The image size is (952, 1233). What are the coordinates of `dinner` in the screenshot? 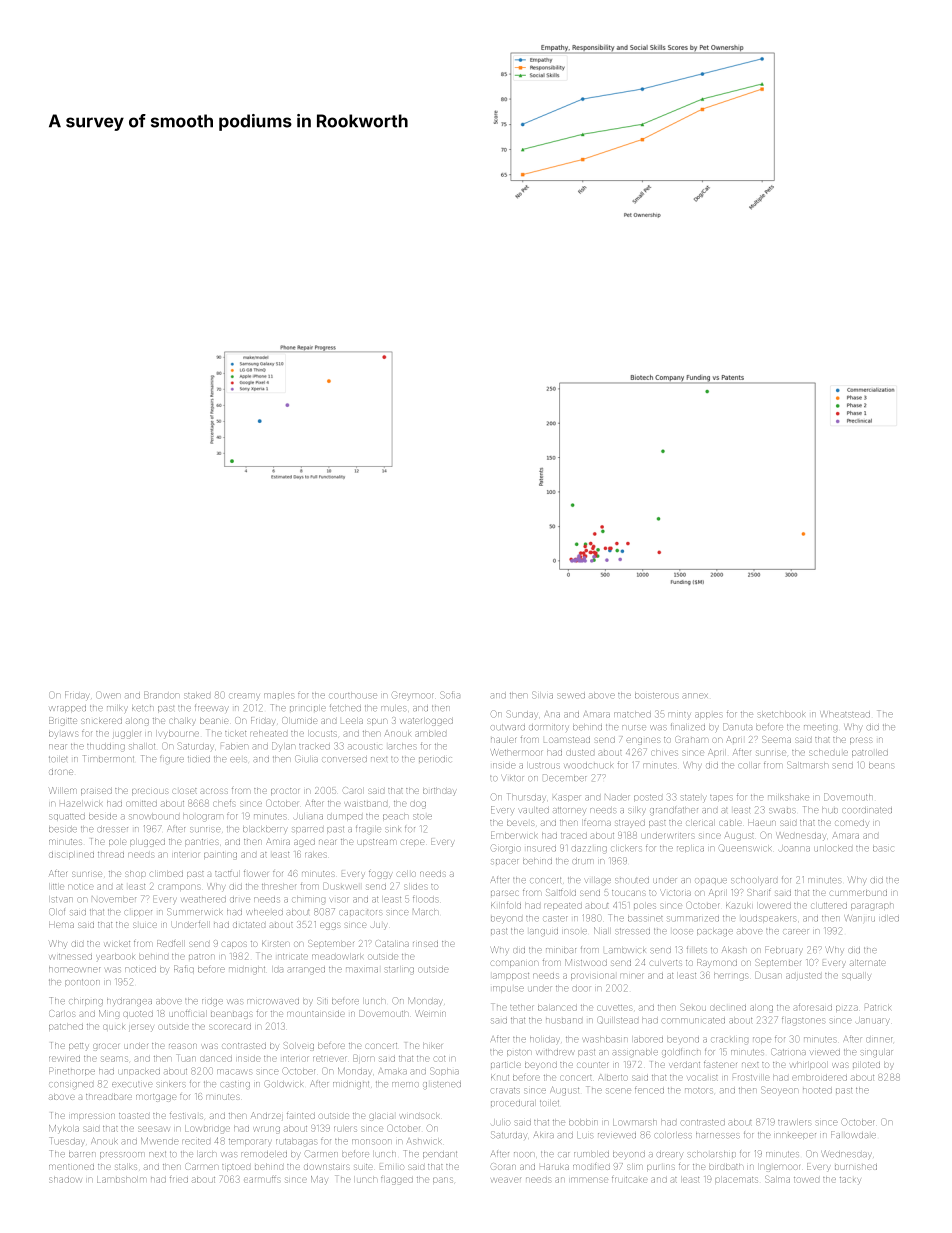 It's located at (879, 1039).
